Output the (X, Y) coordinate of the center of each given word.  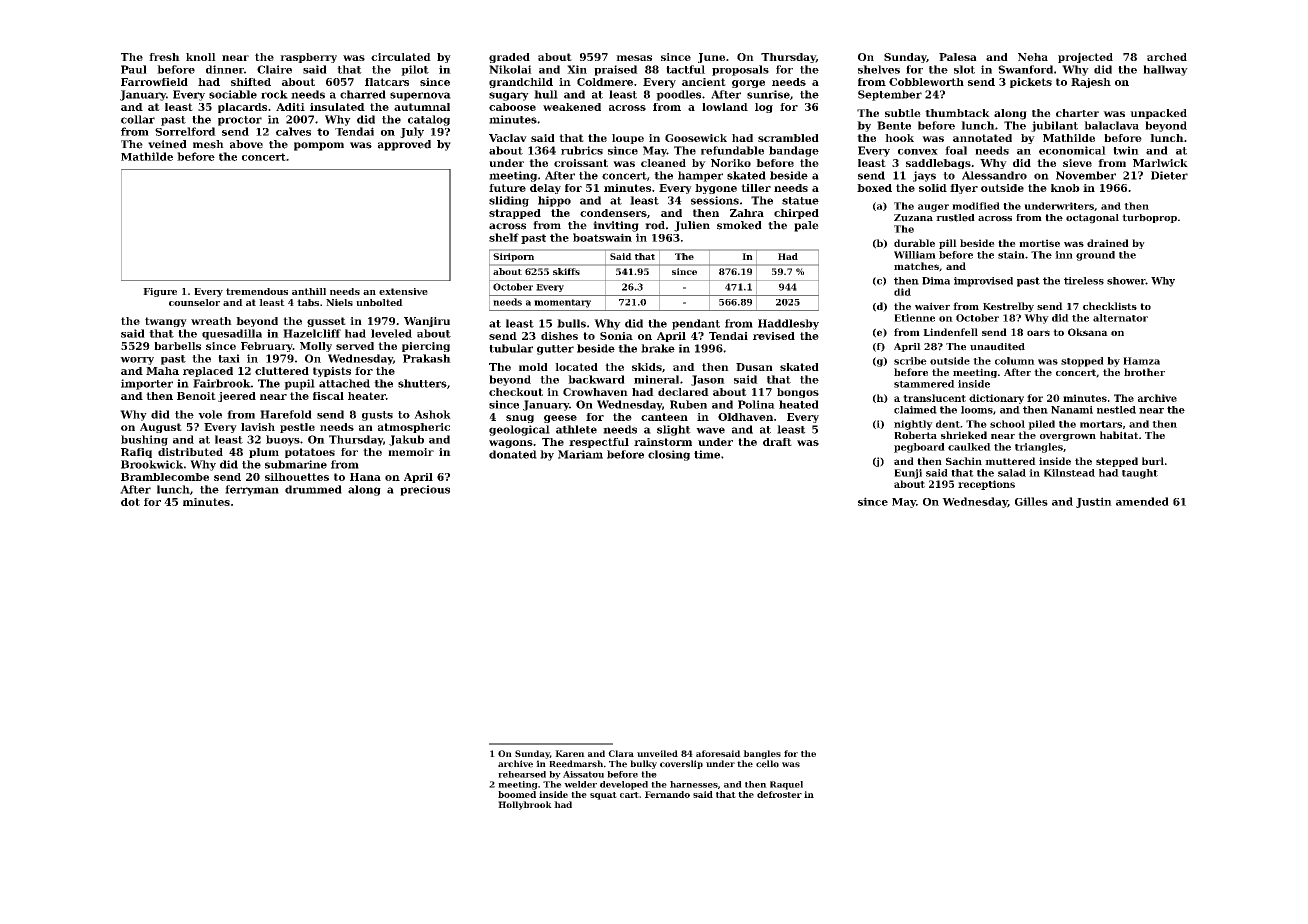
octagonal (1092, 219)
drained (1108, 243)
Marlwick (1160, 163)
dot (130, 502)
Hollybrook (525, 805)
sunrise (768, 94)
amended (1142, 501)
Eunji (908, 474)
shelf (504, 237)
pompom (319, 146)
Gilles (1031, 501)
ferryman (252, 490)
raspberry (308, 58)
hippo (554, 201)
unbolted (379, 302)
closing (669, 455)
